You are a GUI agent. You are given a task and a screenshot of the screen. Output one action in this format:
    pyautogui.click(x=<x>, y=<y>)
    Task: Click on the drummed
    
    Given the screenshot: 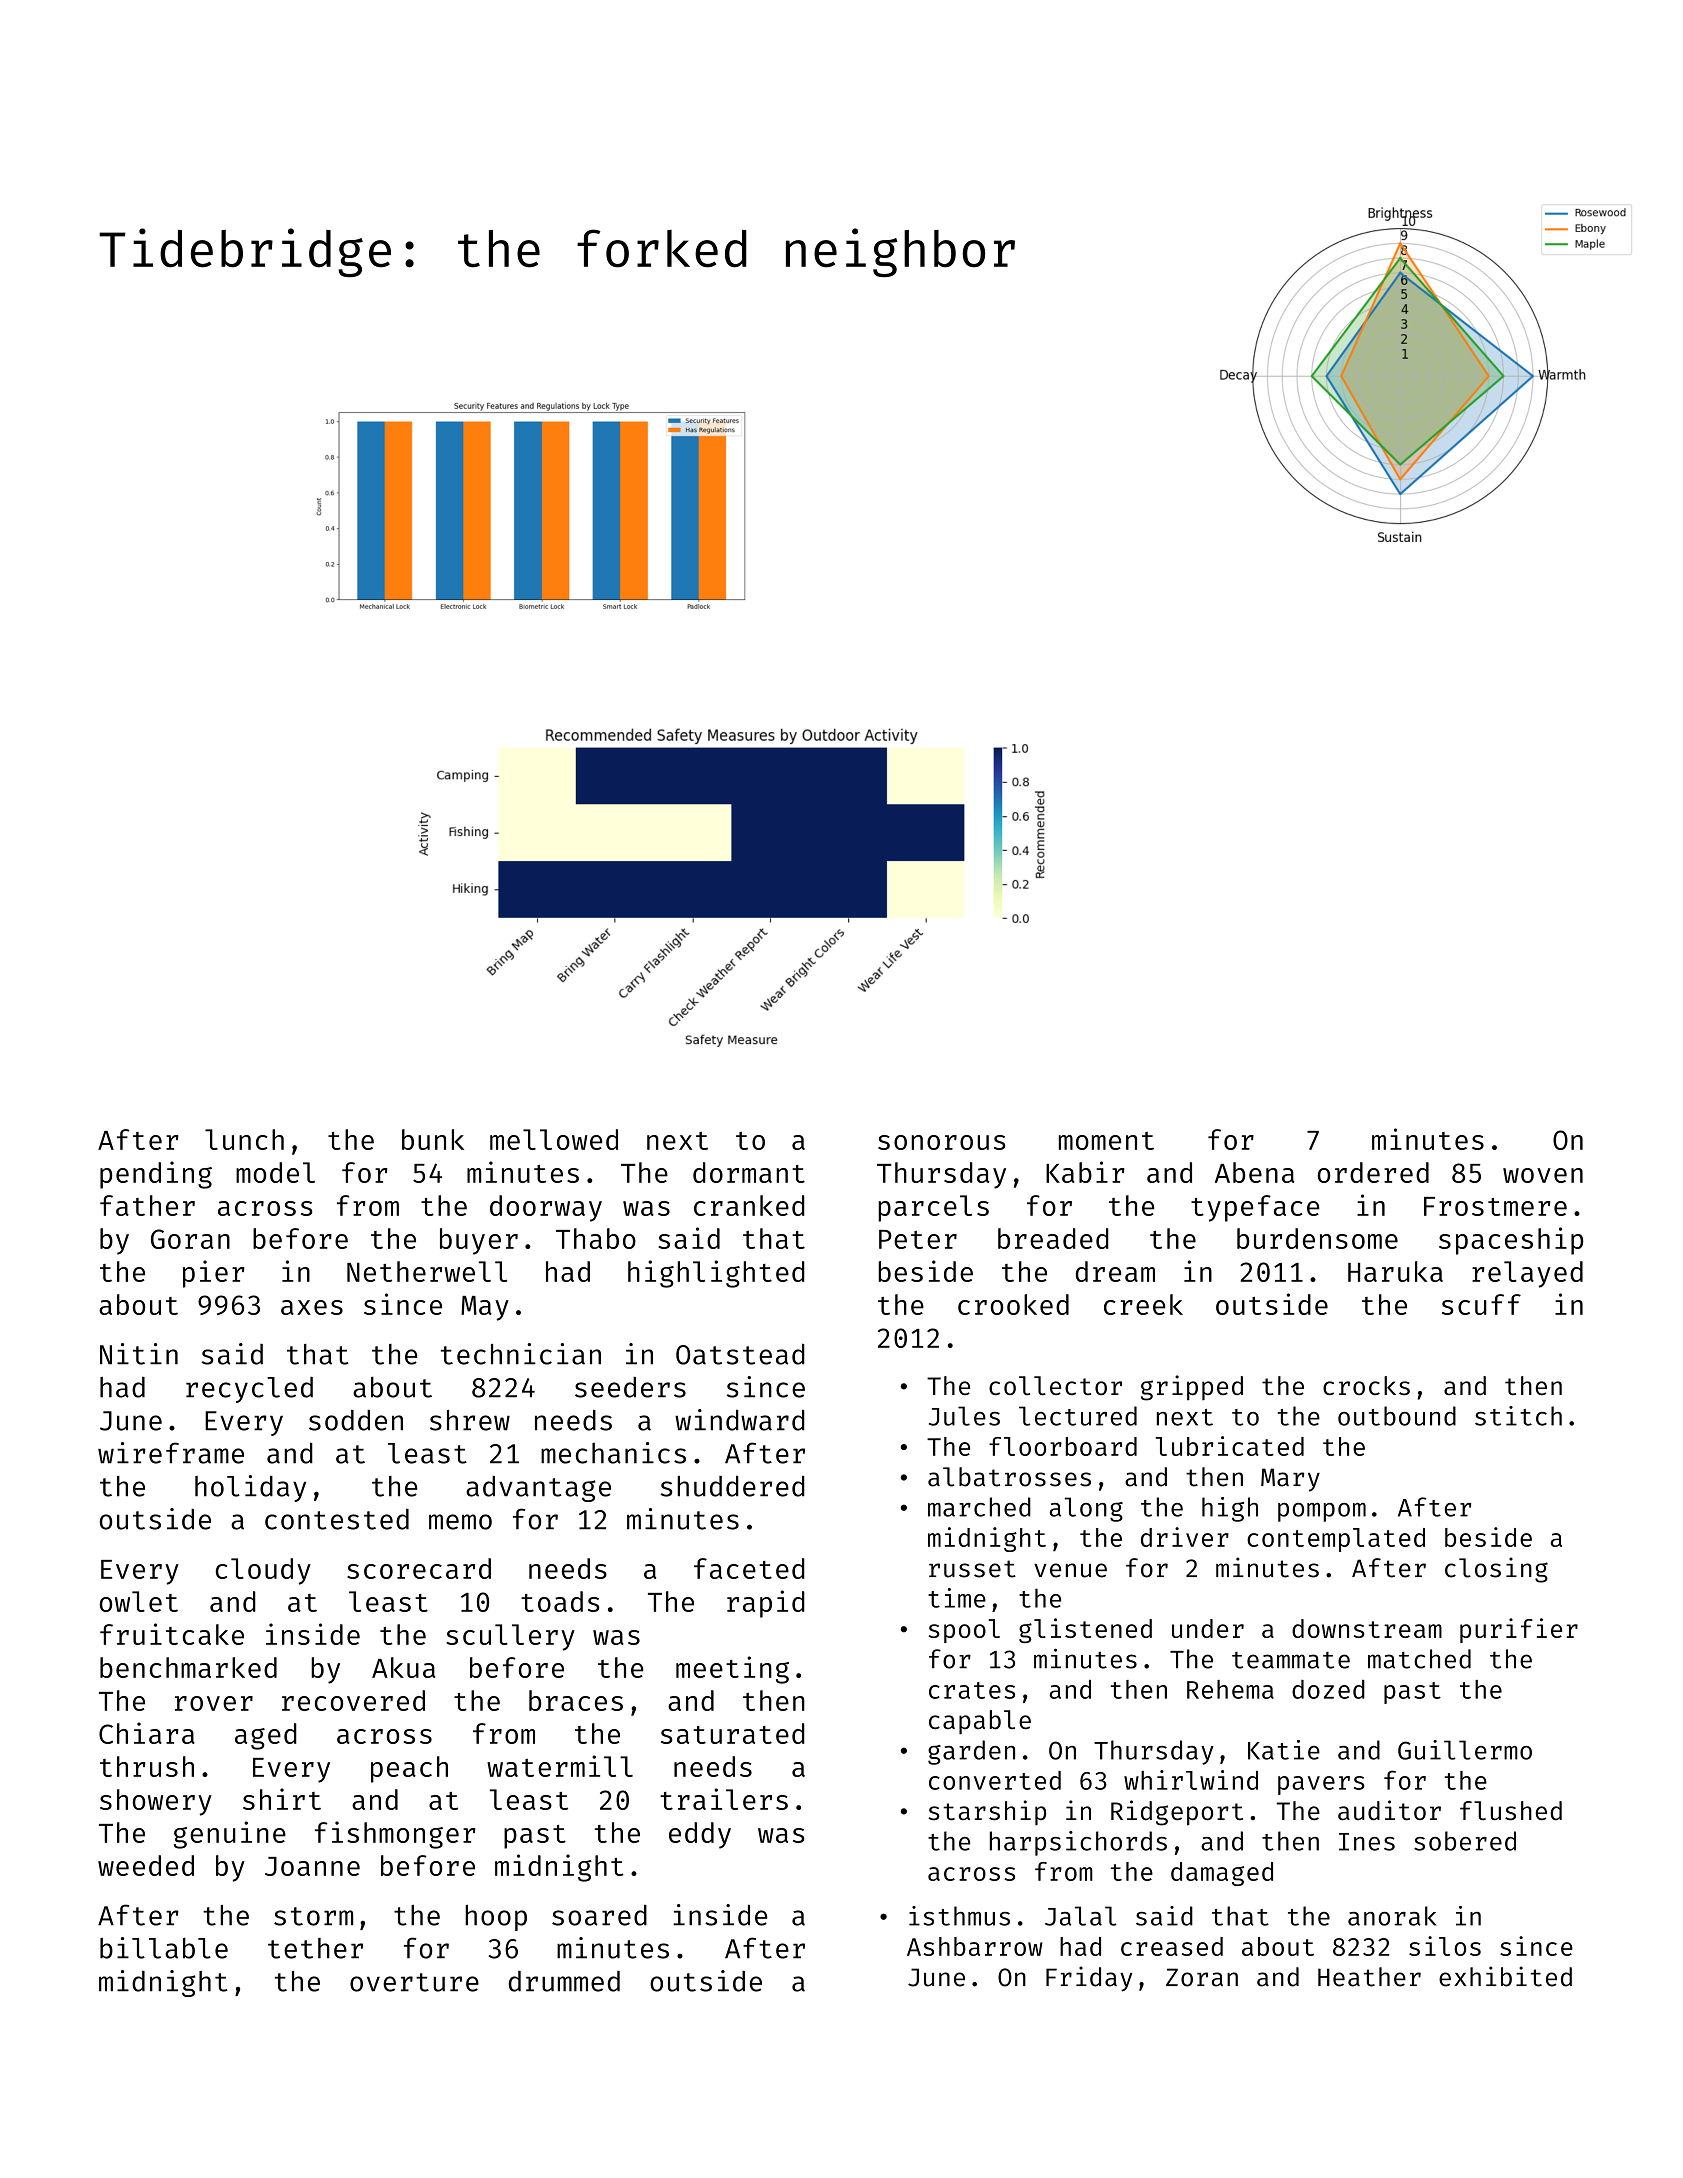 What is the action you would take?
    pyautogui.click(x=564, y=1981)
